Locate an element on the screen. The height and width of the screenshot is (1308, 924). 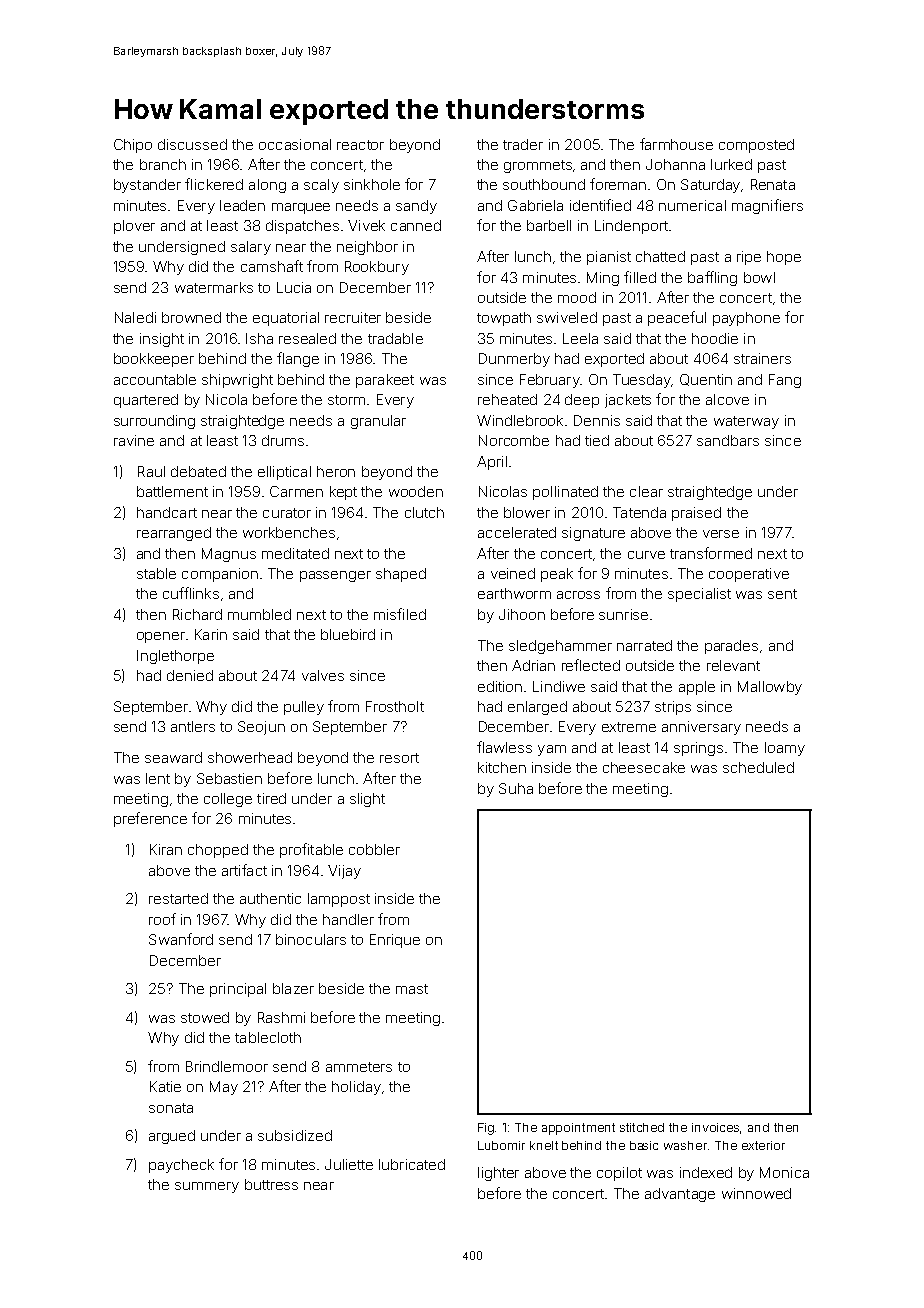
sandbars is located at coordinates (728, 440).
